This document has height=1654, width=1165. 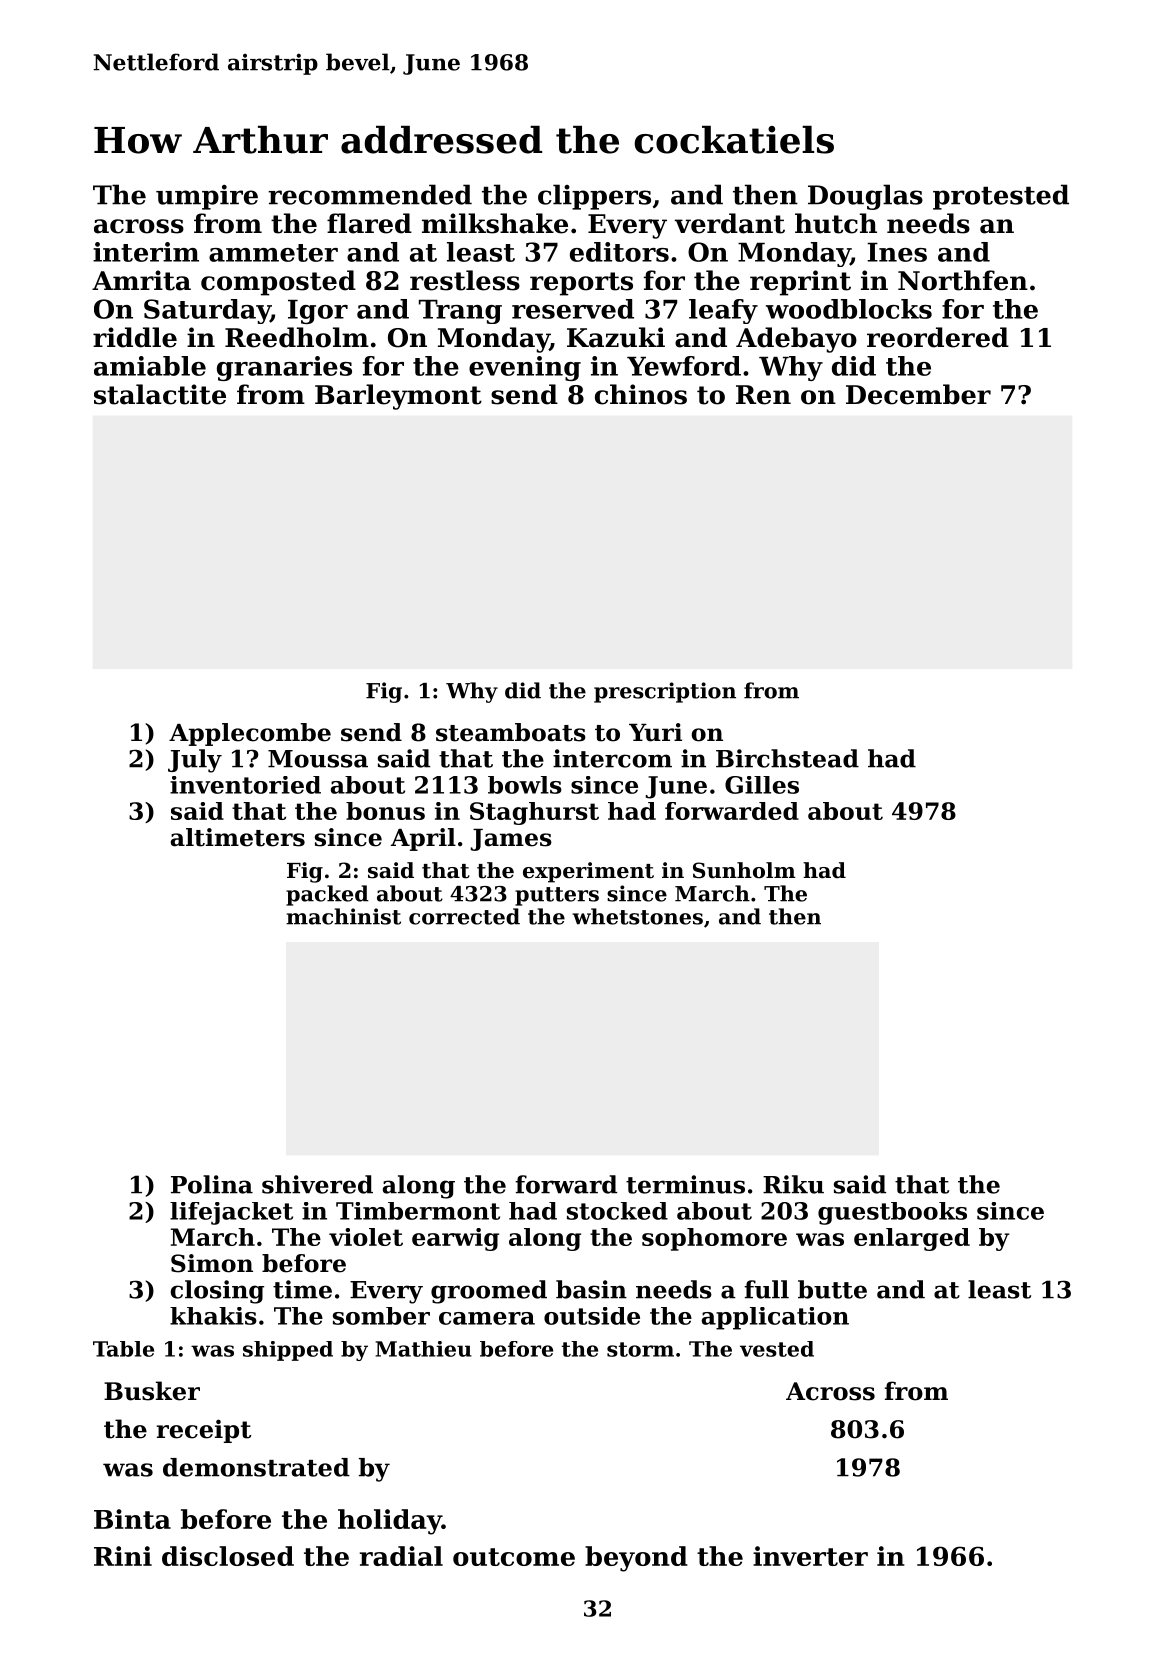 I want to click on radial, so click(x=401, y=1556).
